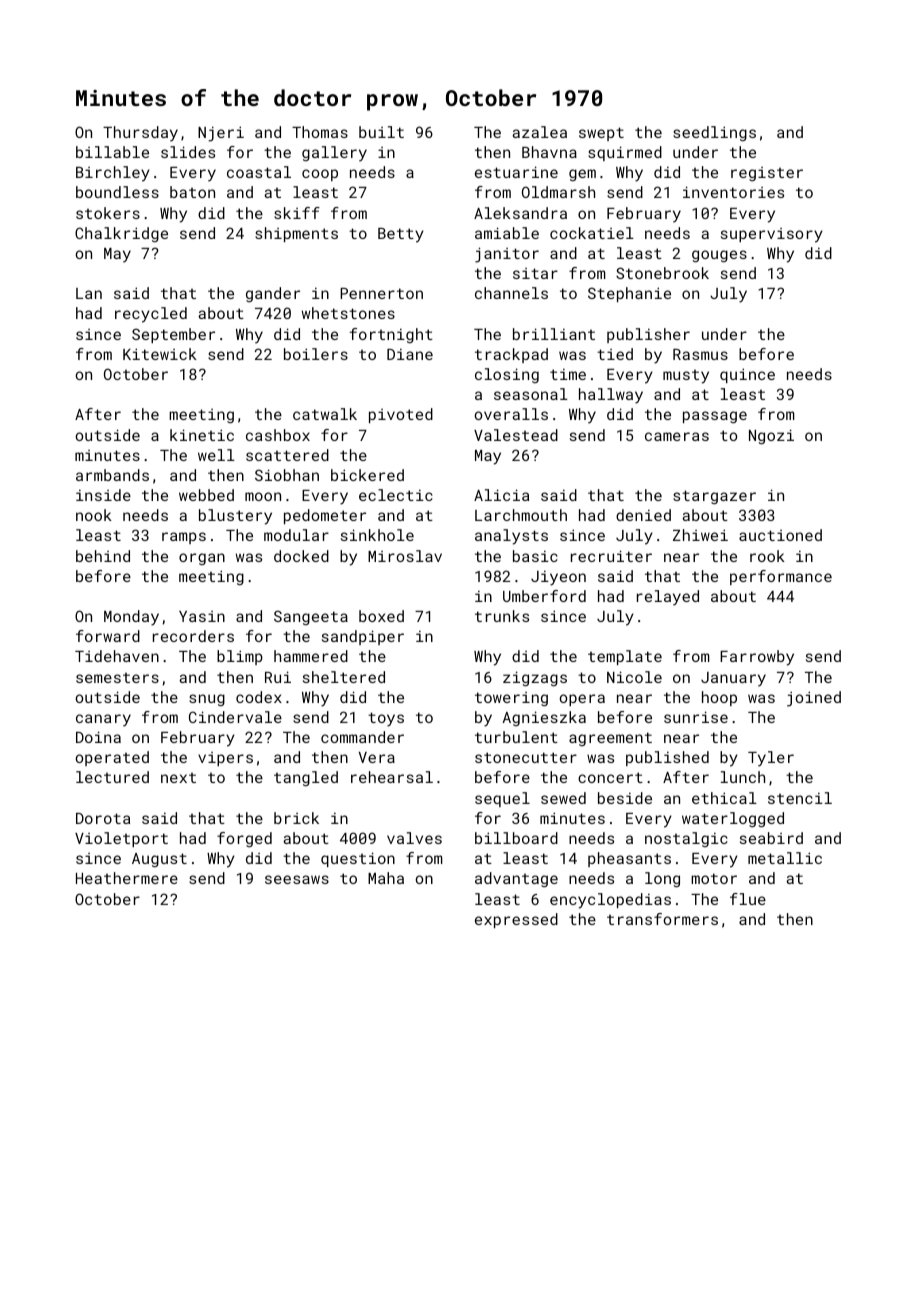 The width and height of the document is (924, 1314). Describe the element at coordinates (320, 132) in the document. I see `Thomas` at that location.
